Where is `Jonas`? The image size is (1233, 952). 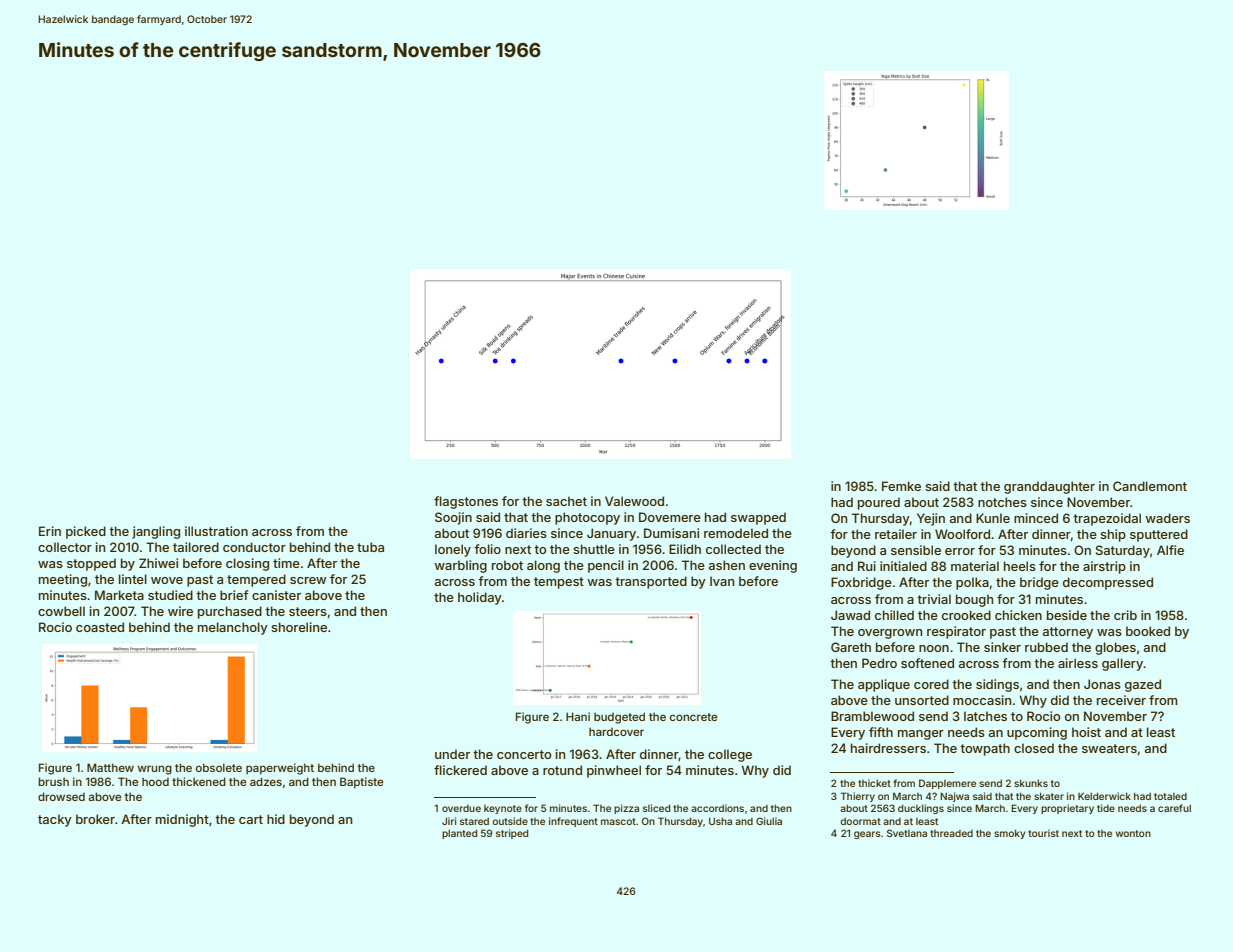 Jonas is located at coordinates (1102, 684).
